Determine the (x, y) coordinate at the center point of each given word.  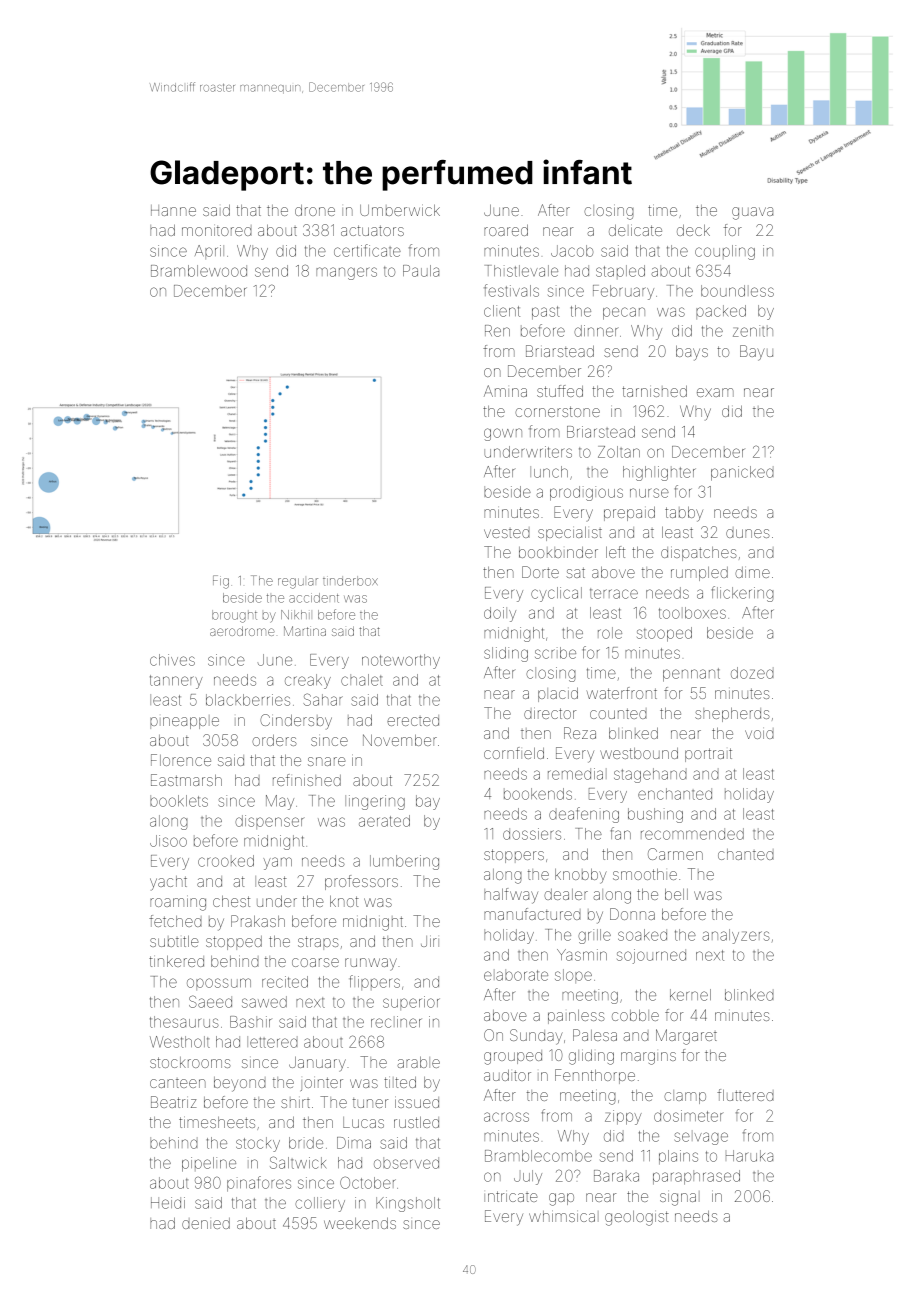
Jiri (430, 941)
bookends (538, 794)
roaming (178, 903)
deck (693, 230)
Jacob (572, 251)
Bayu (756, 353)
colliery (320, 1204)
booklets (179, 801)
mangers (346, 273)
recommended (692, 834)
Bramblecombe (538, 1156)
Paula (421, 271)
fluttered (745, 1095)
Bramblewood (199, 271)
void (759, 734)
